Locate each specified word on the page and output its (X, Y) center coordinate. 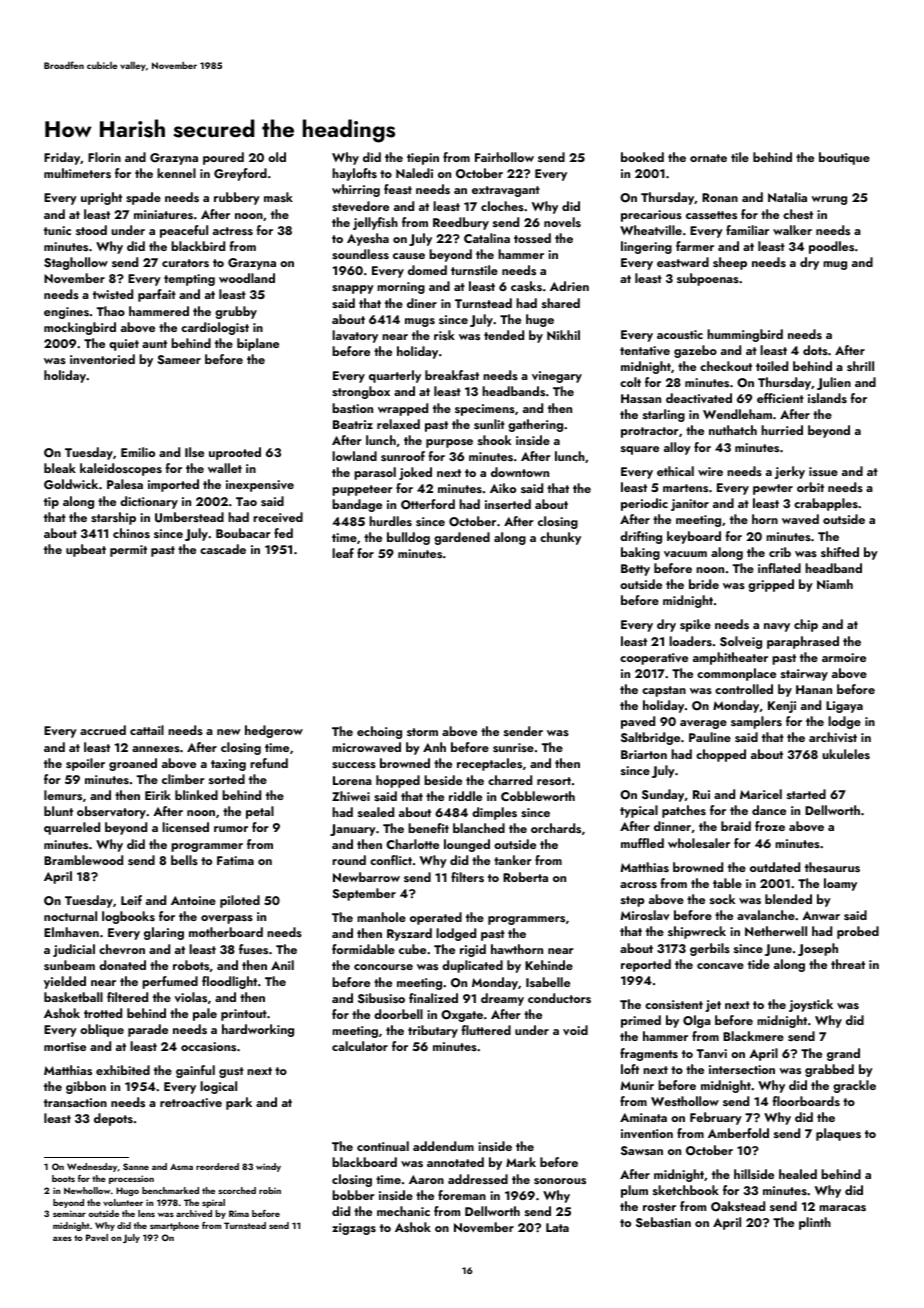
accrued (103, 730)
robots (191, 965)
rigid (473, 950)
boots (63, 1178)
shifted (840, 552)
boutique (844, 158)
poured (223, 158)
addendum (443, 1146)
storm (422, 732)
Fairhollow (504, 157)
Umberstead (189, 517)
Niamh (835, 584)
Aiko (503, 488)
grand (843, 1054)
